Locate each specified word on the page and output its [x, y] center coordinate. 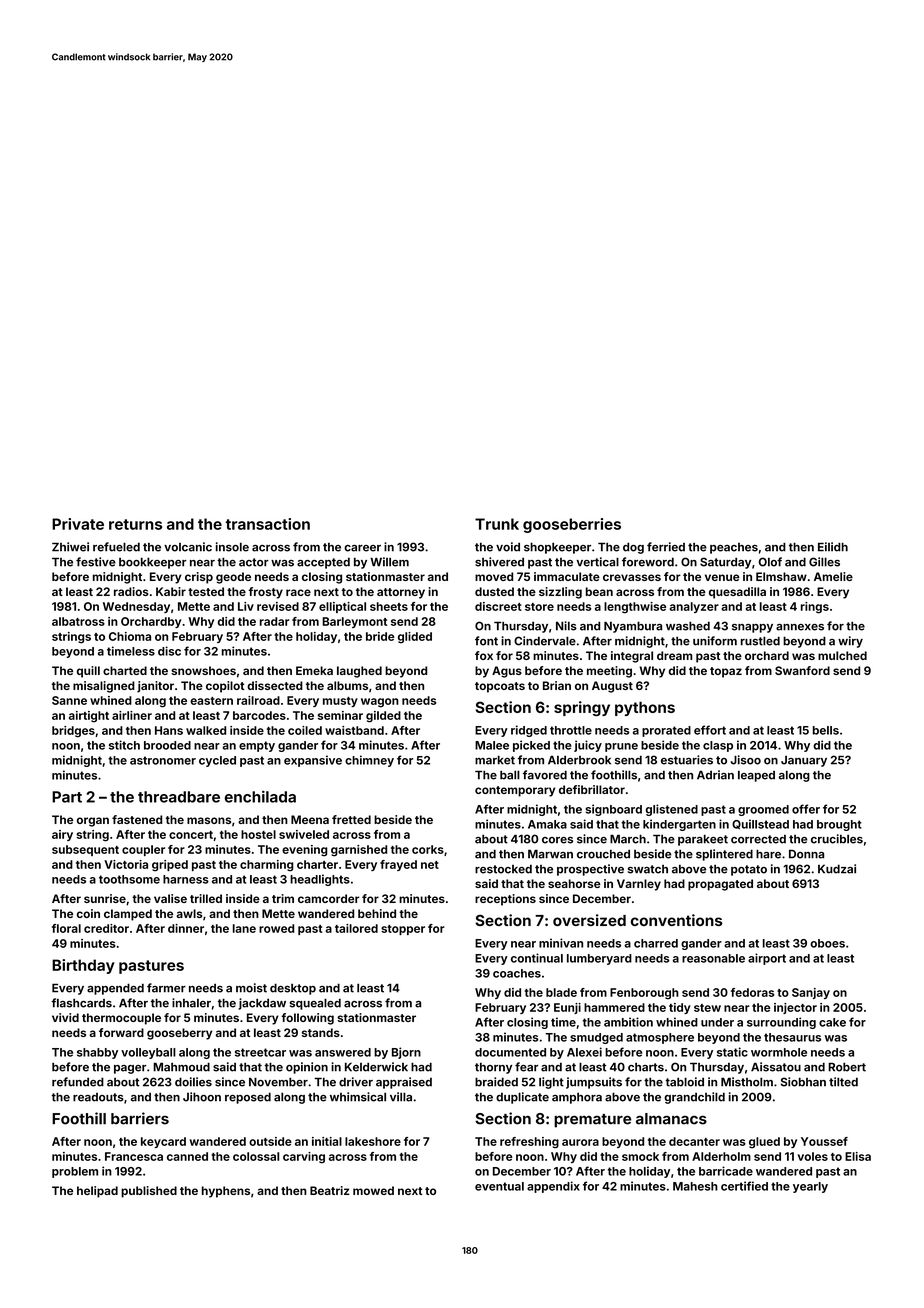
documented [510, 1052]
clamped [128, 915]
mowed [373, 1190]
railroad [258, 700]
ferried [666, 547]
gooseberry [179, 1034]
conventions [677, 920]
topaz [726, 672]
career [362, 548]
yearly [810, 1187]
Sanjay [811, 993]
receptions [505, 900]
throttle [571, 730]
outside [270, 1141]
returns [135, 524]
